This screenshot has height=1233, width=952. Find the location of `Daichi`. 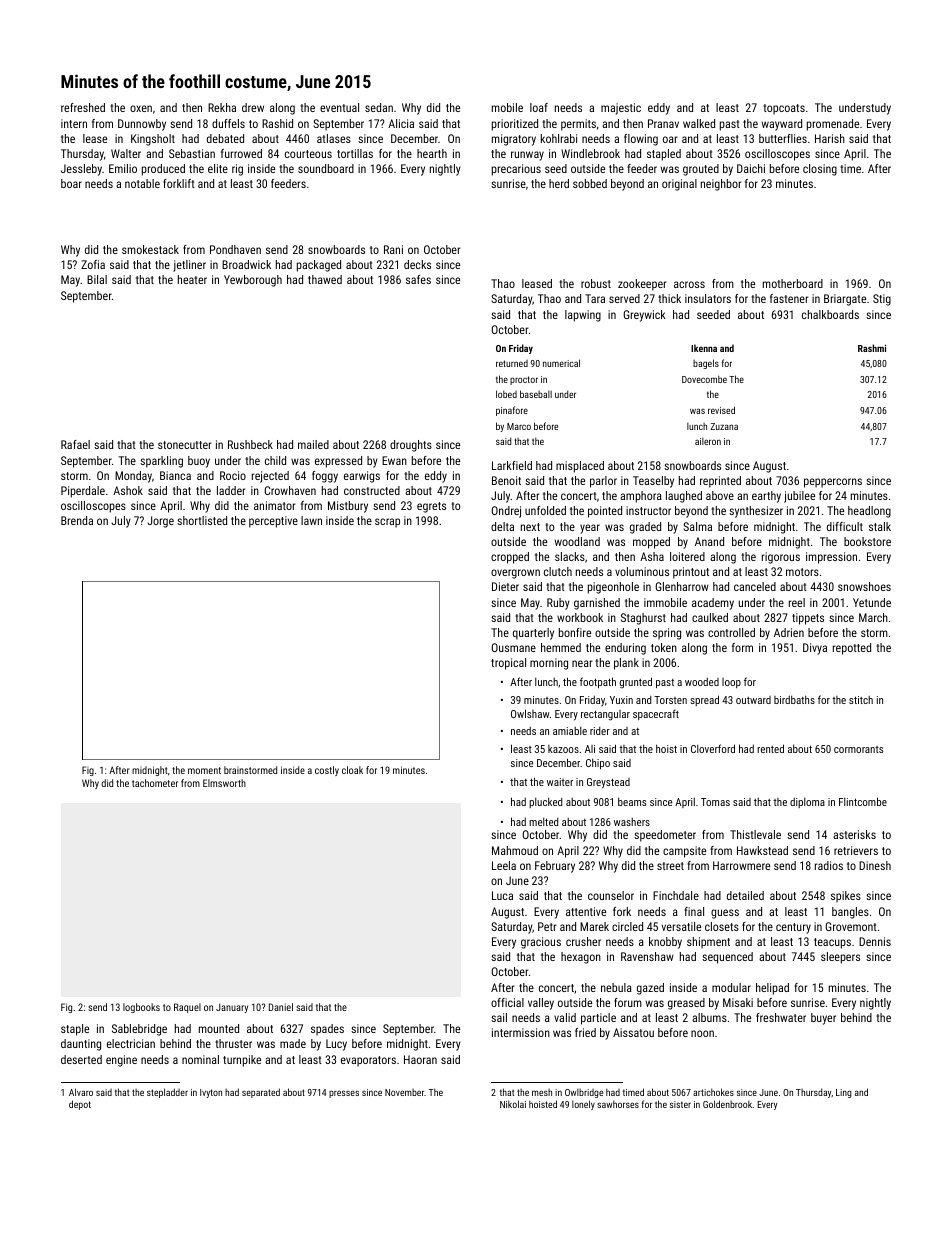

Daichi is located at coordinates (751, 168).
